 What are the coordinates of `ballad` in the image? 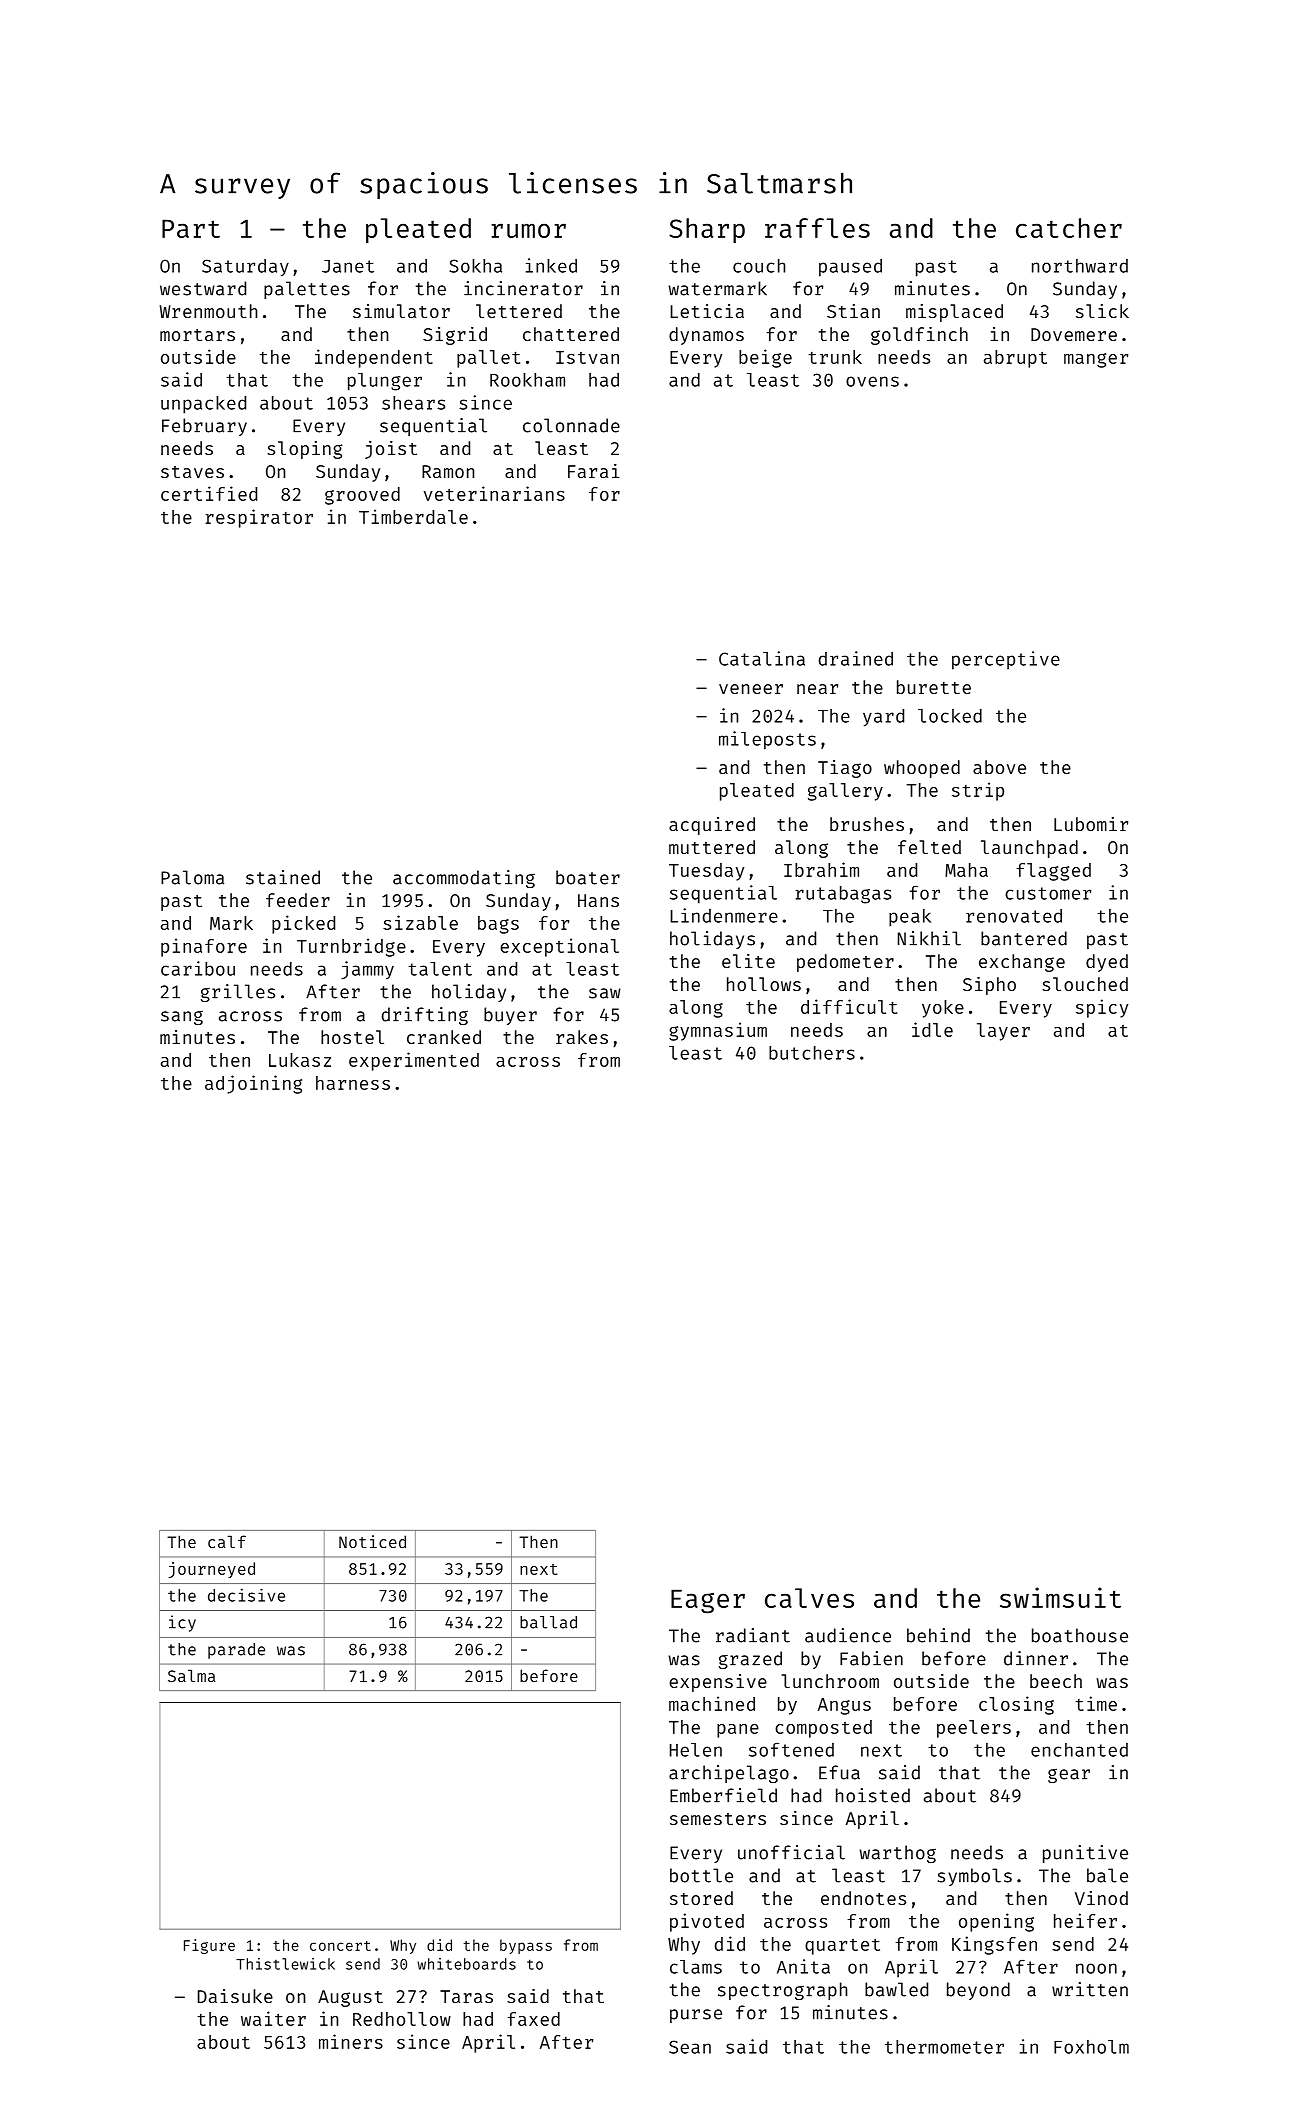 It's located at (548, 1622).
